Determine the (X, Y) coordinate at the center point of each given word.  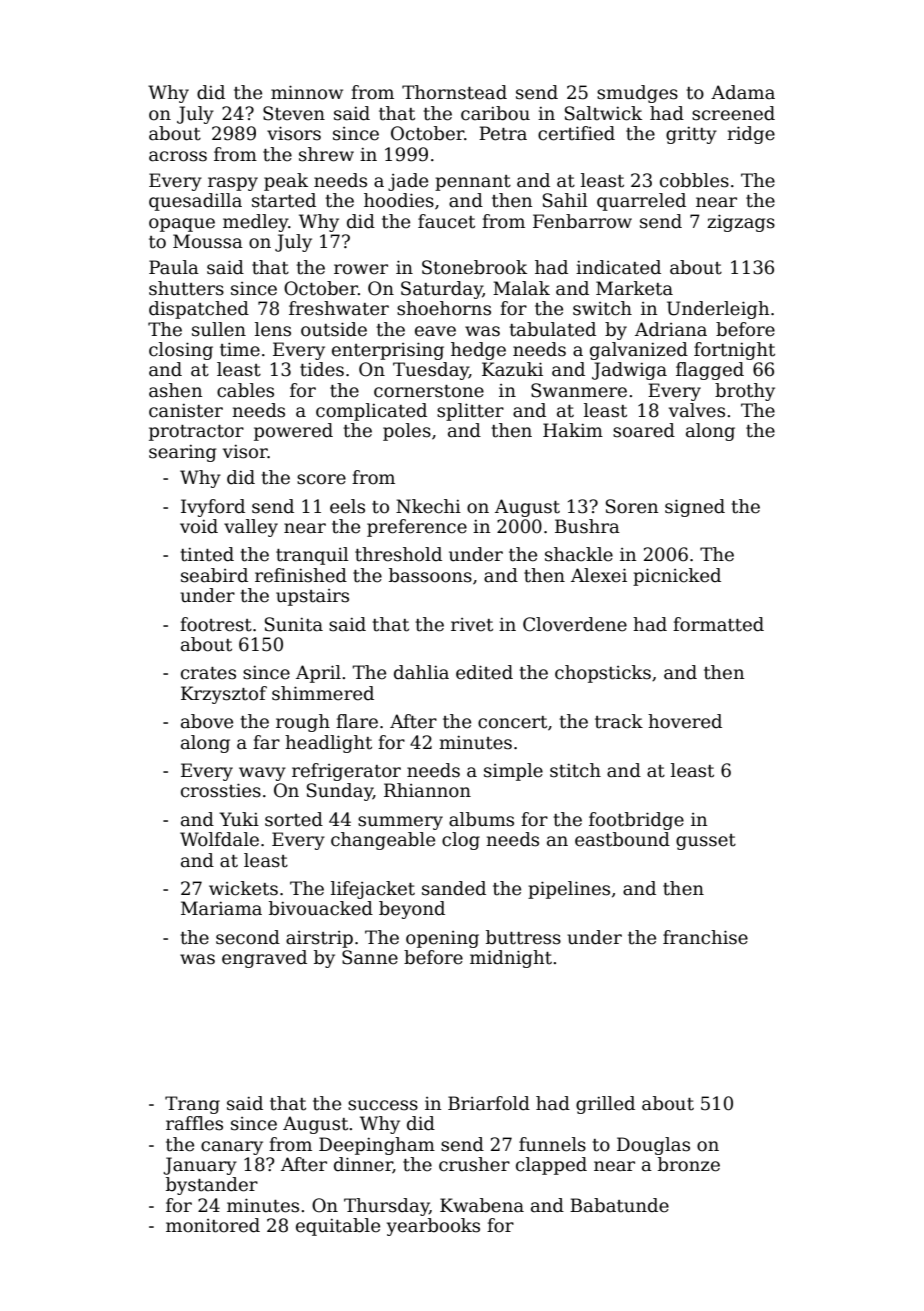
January (200, 1166)
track (619, 721)
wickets (243, 888)
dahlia (421, 672)
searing (182, 453)
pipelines (569, 890)
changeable (383, 841)
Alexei (599, 575)
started (284, 200)
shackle (579, 554)
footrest (216, 624)
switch (602, 308)
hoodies (399, 200)
